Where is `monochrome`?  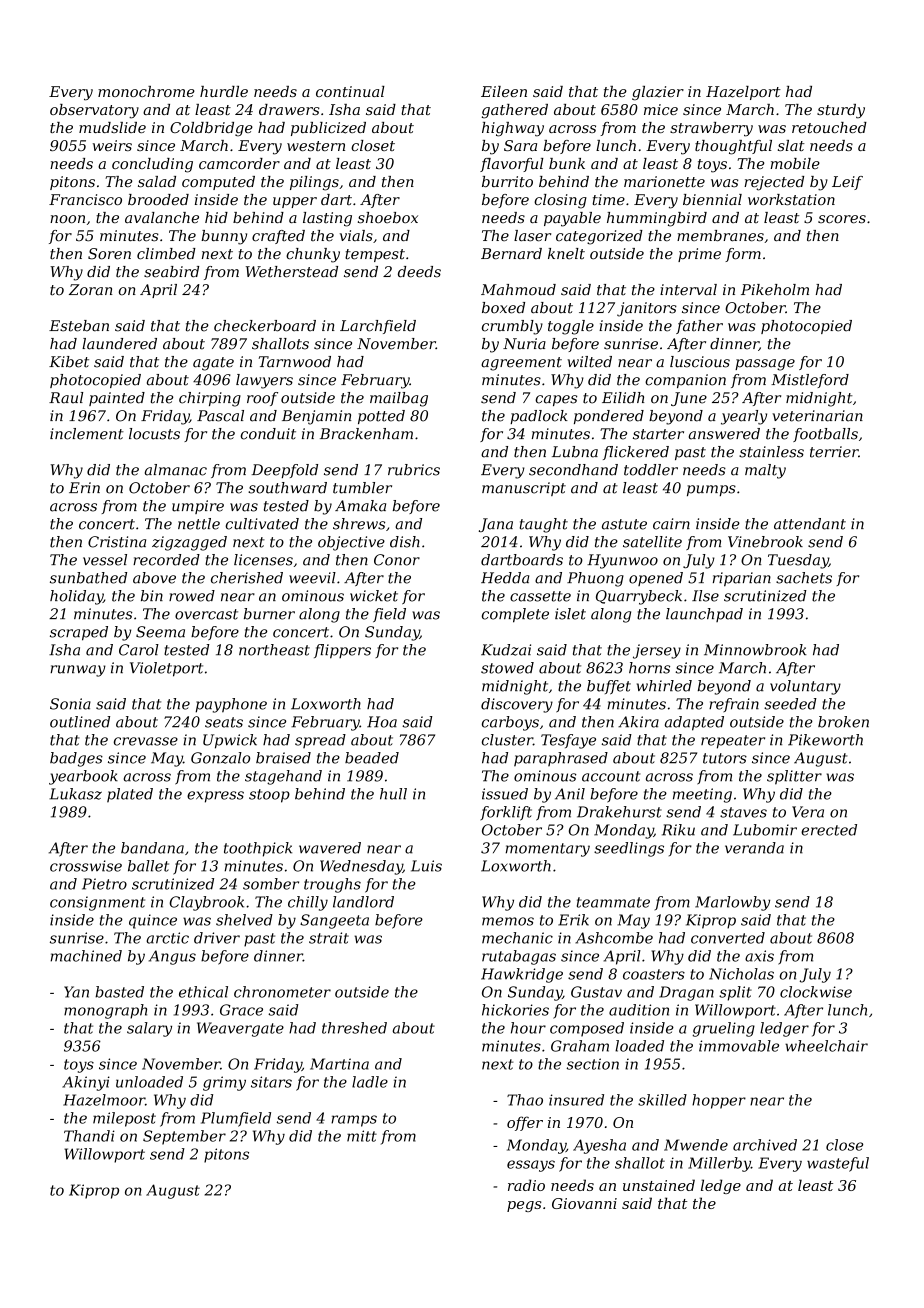 monochrome is located at coordinates (146, 91).
